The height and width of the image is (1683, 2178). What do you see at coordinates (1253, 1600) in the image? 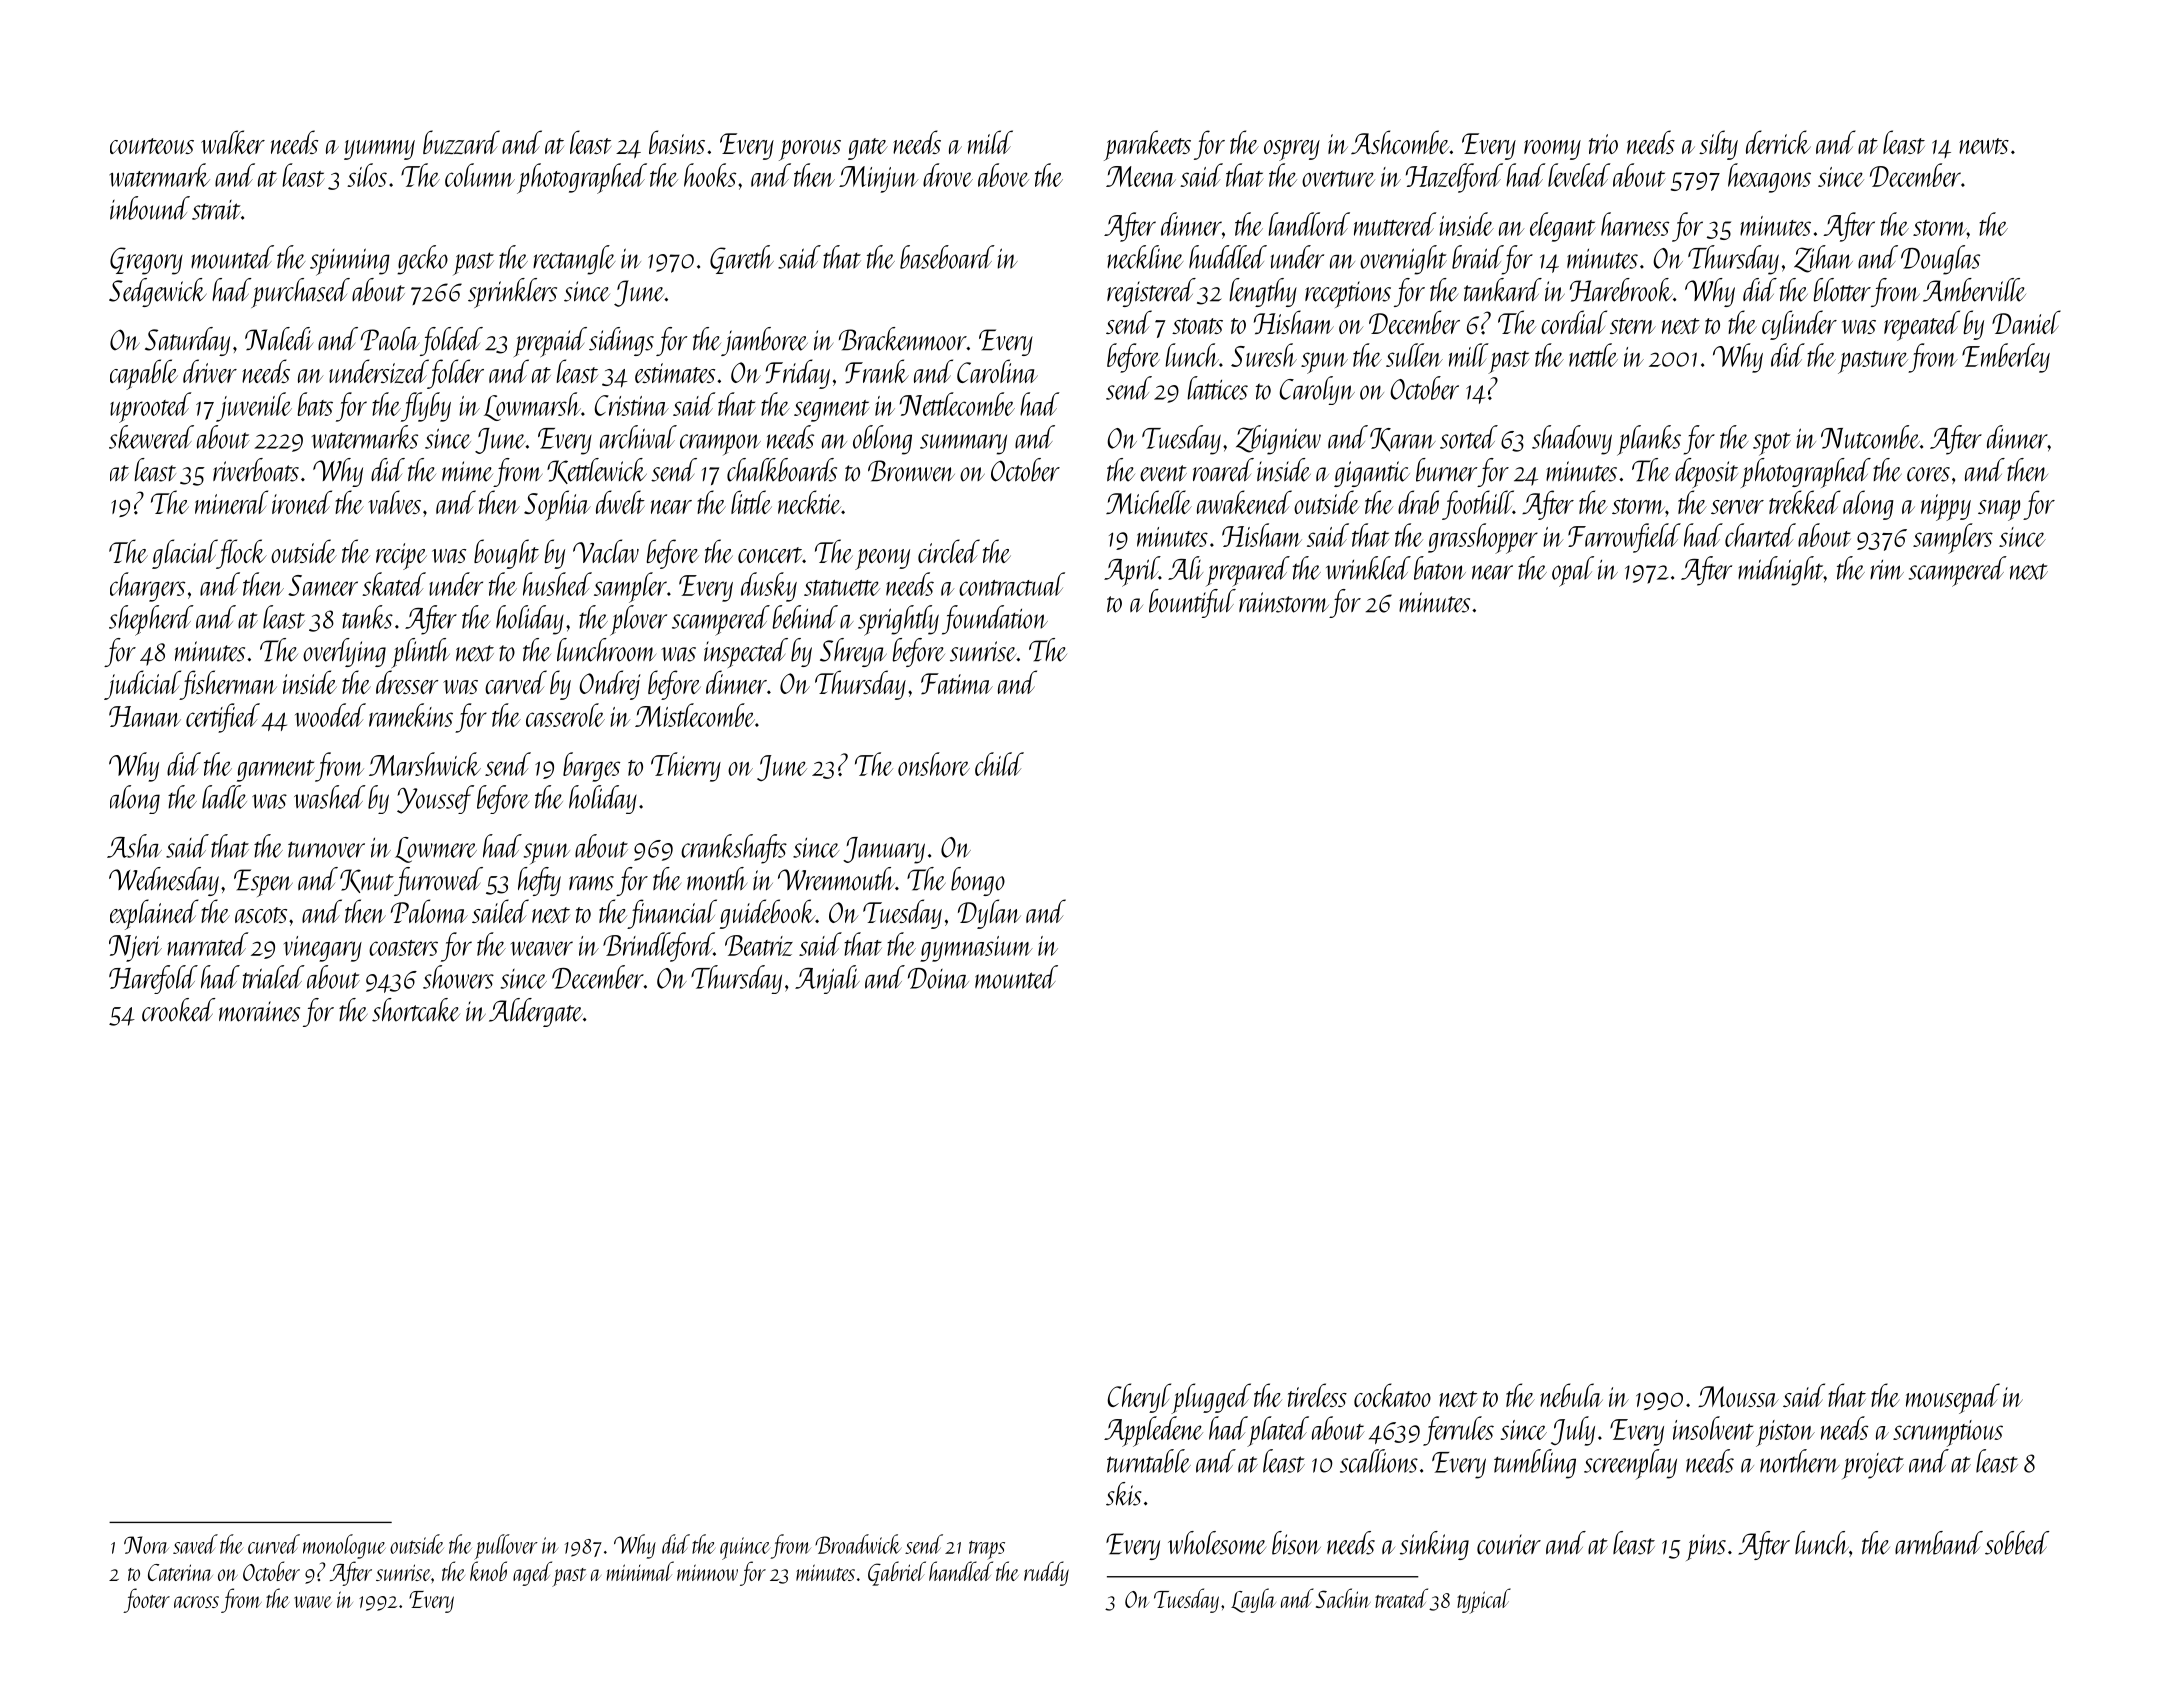
I see `Layla` at bounding box center [1253, 1600].
